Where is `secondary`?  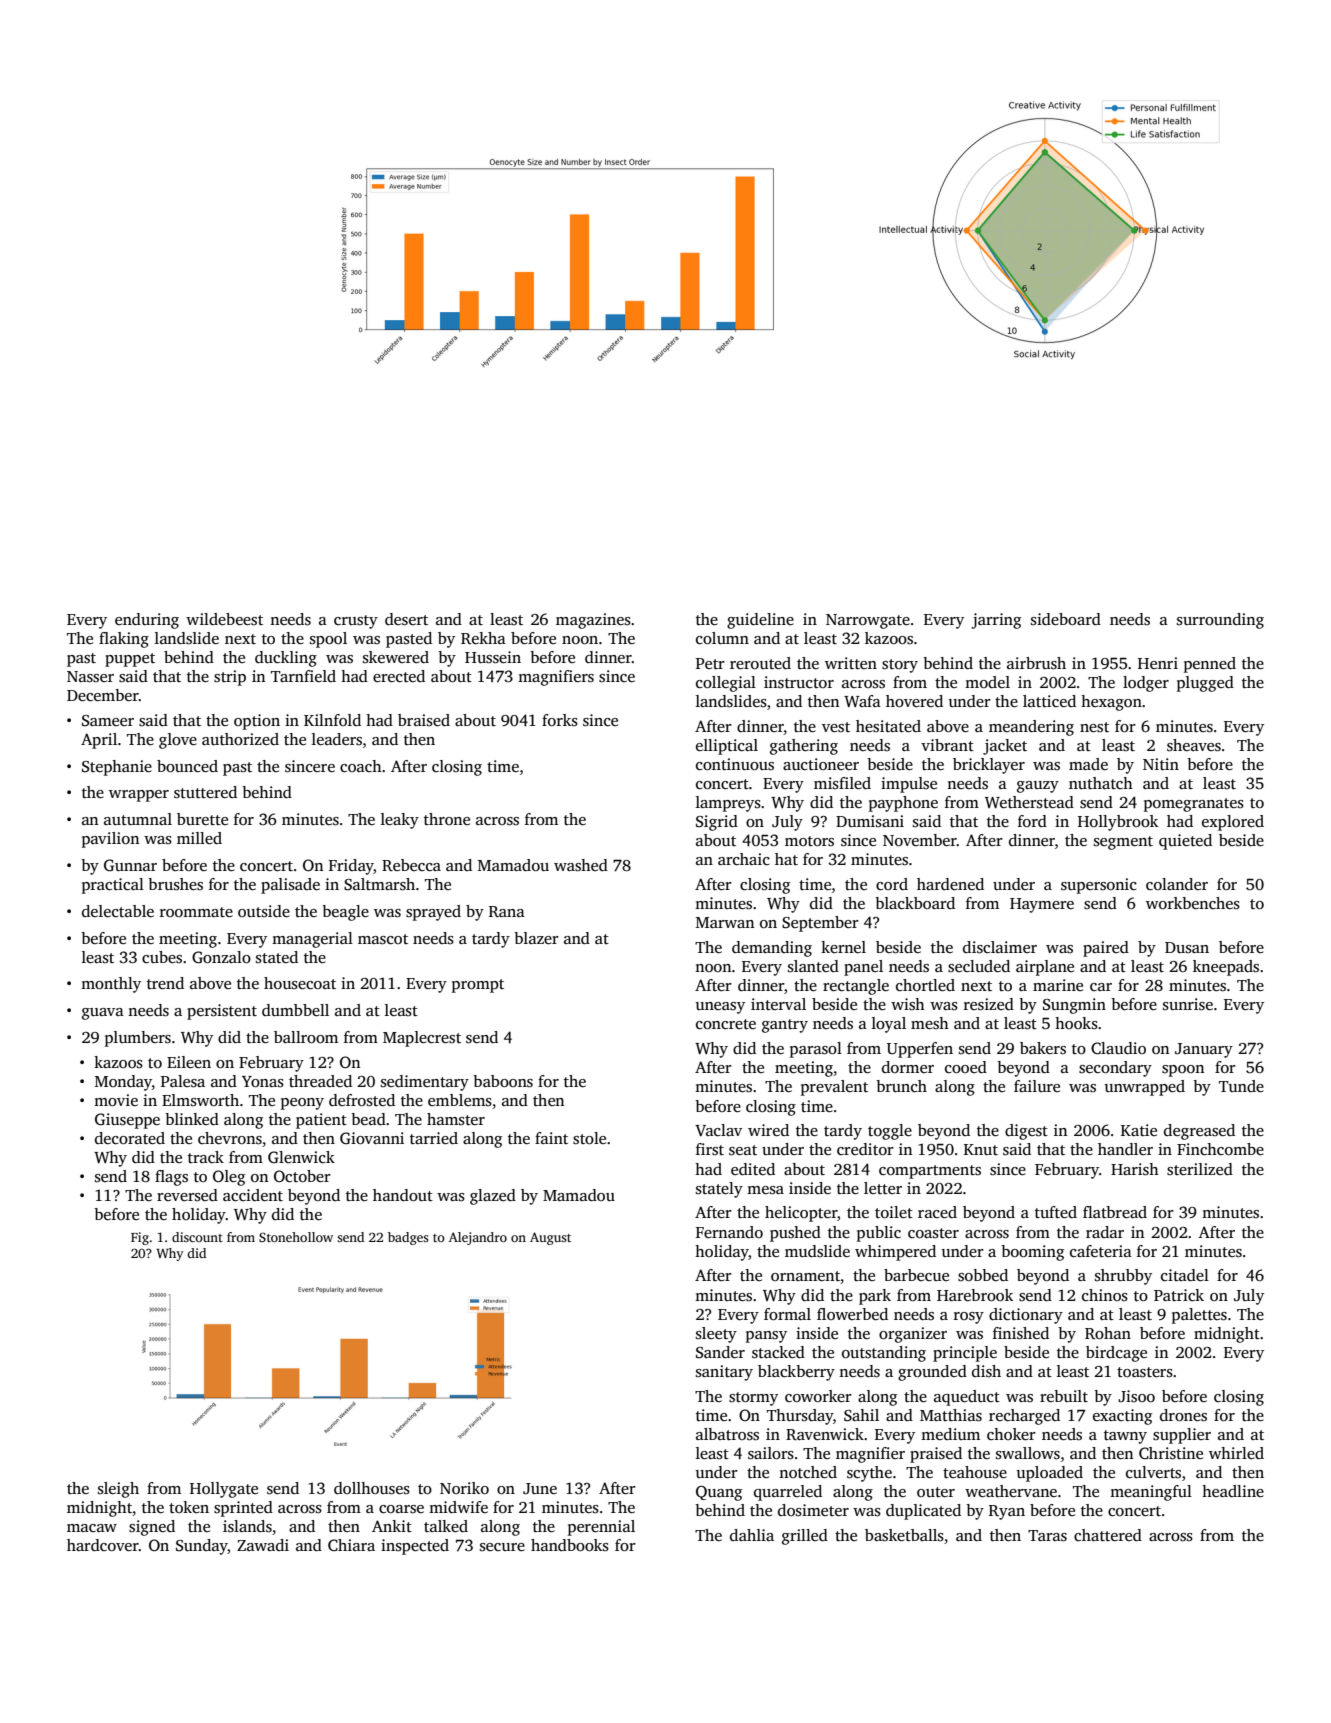
secondary is located at coordinates (1115, 1069).
